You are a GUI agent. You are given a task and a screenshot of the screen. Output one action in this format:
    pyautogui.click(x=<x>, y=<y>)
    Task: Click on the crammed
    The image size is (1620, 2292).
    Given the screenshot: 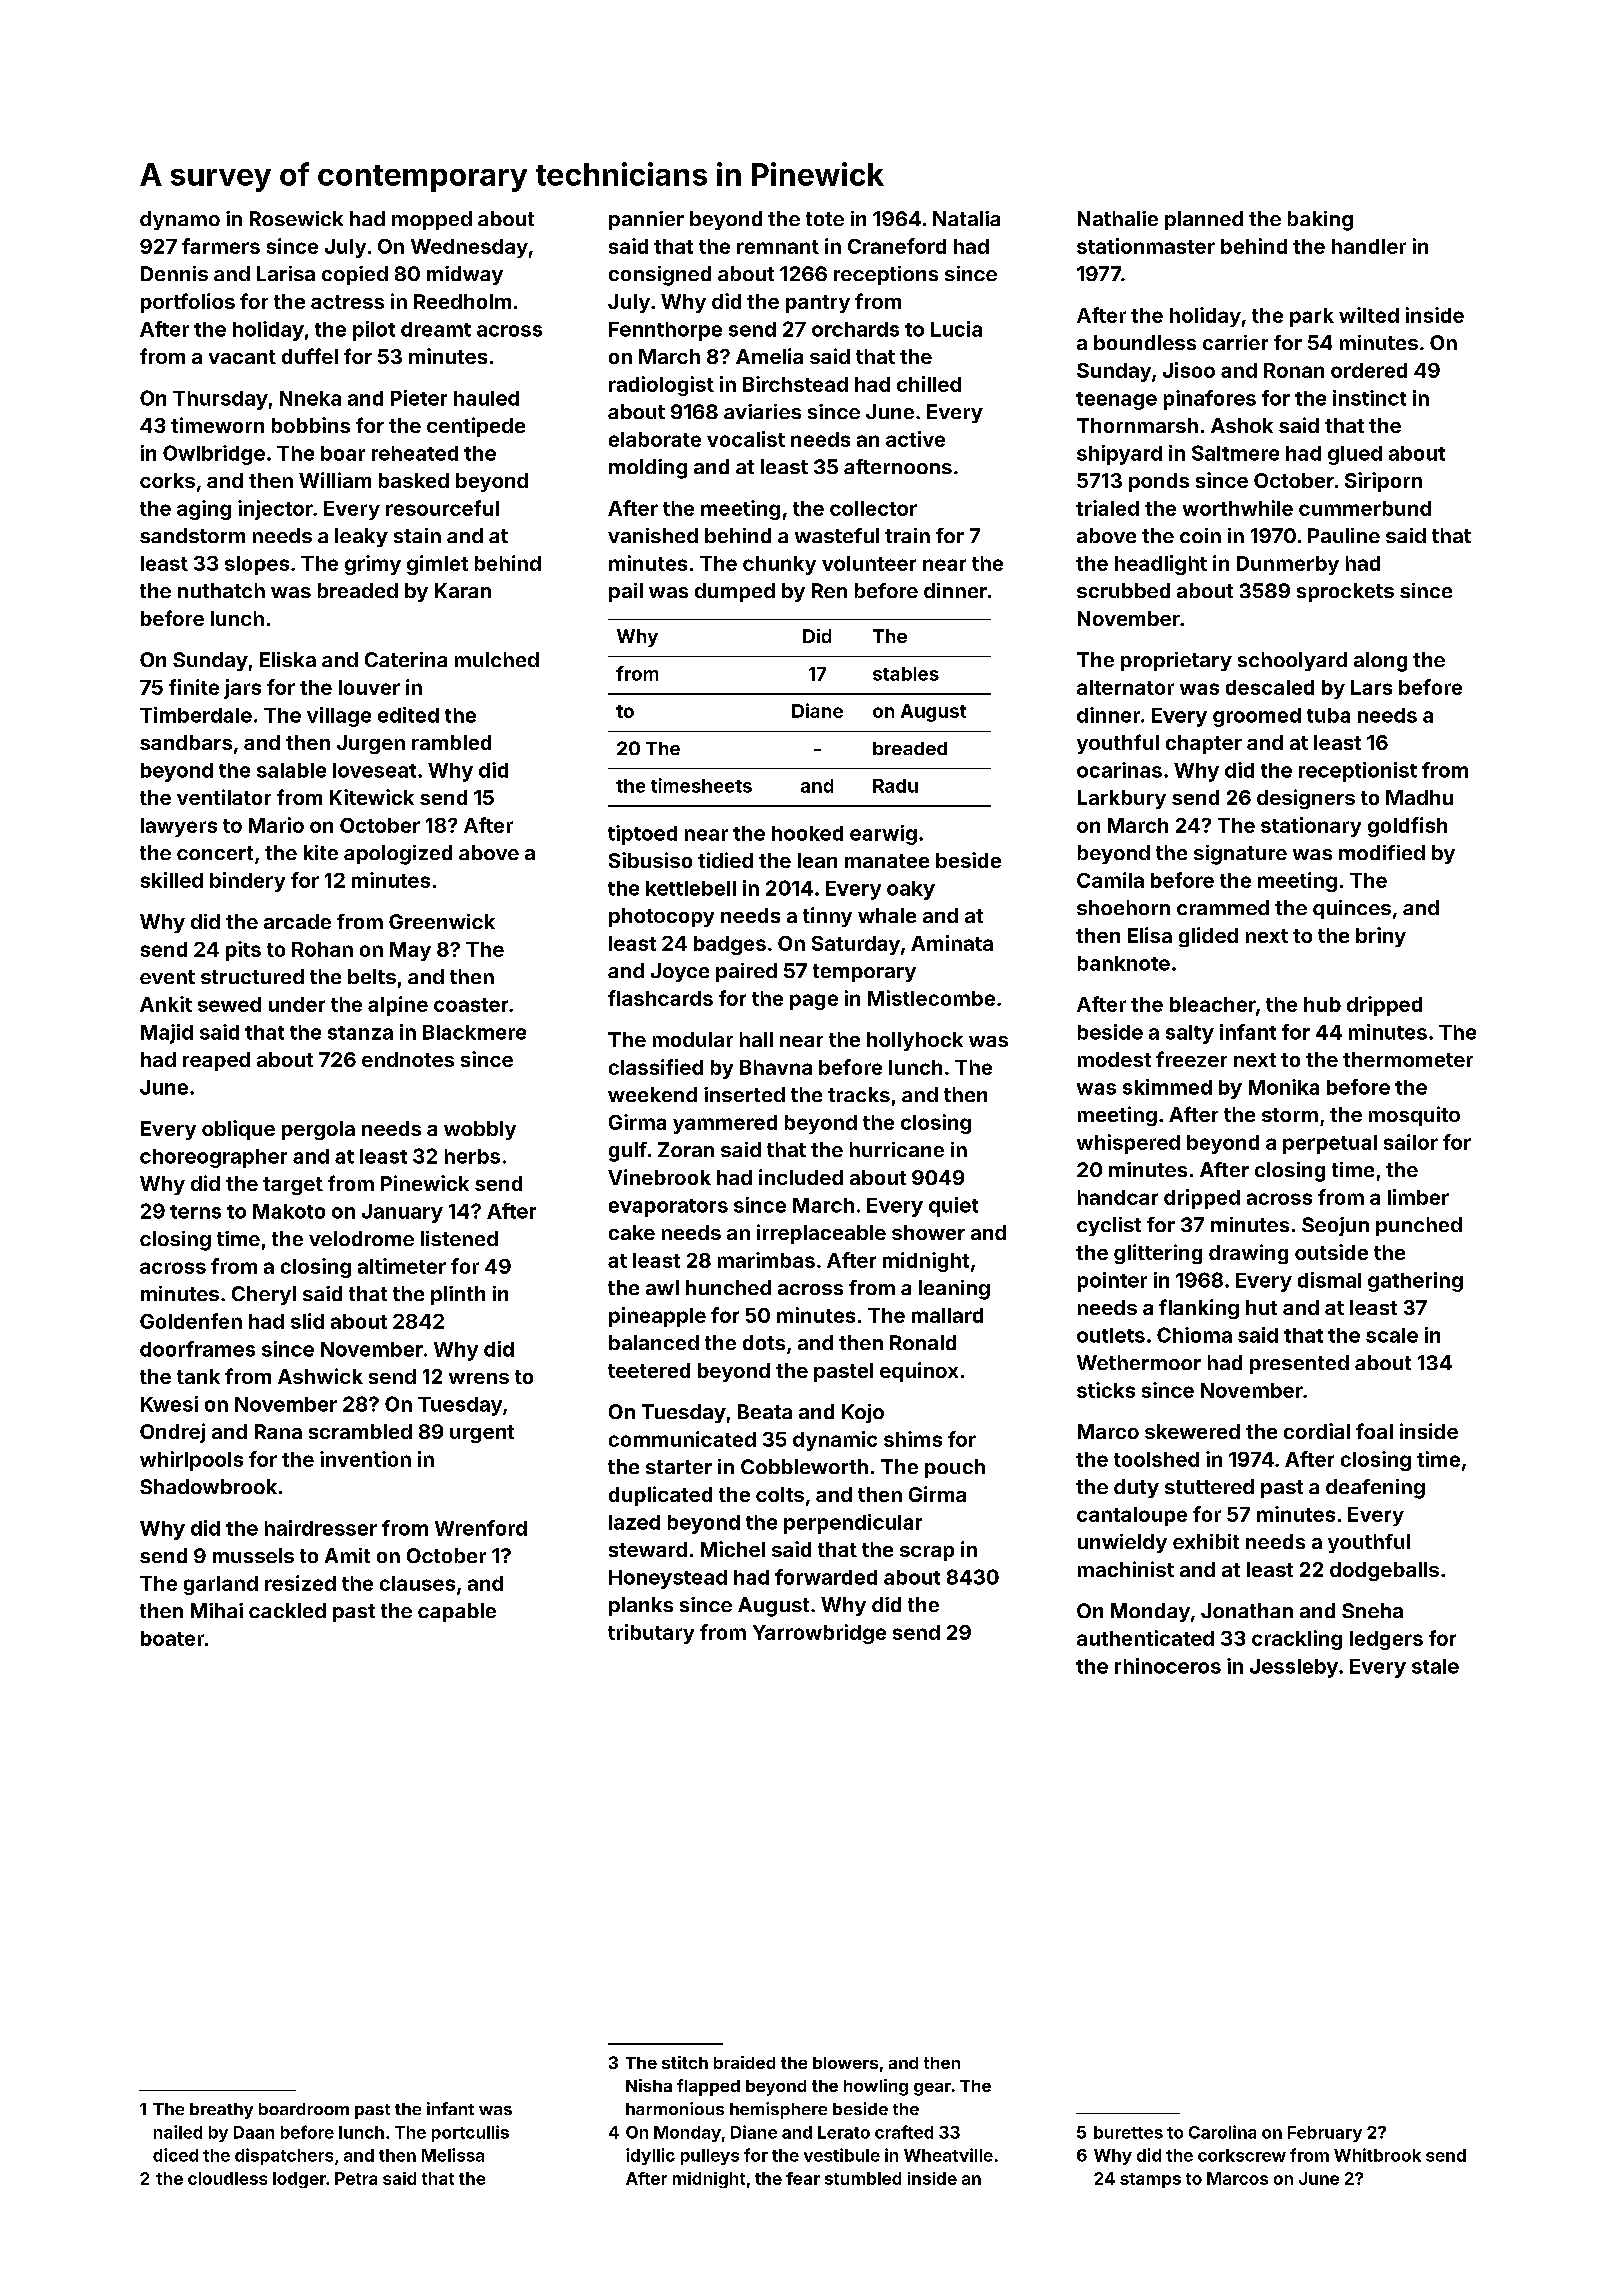 What is the action you would take?
    pyautogui.click(x=1223, y=907)
